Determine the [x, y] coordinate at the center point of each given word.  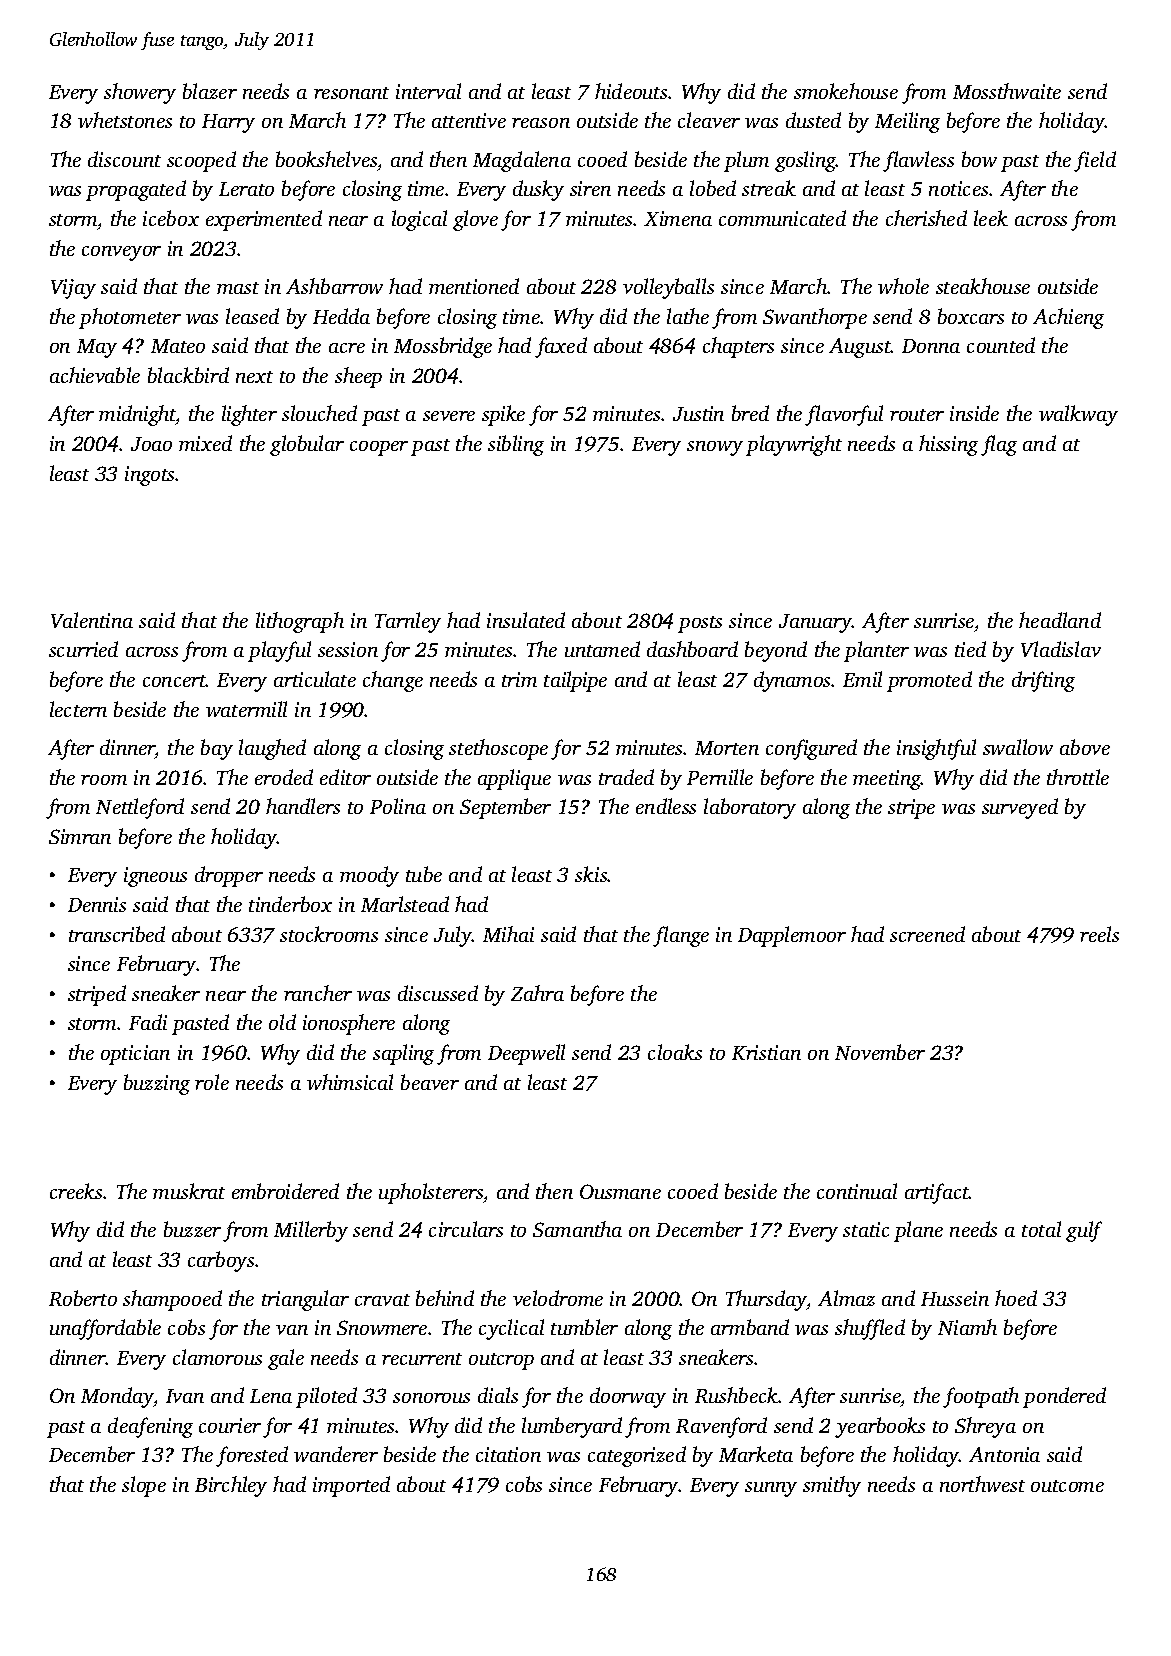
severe [449, 416]
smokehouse [846, 91]
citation [508, 1454]
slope [144, 1486]
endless [666, 806]
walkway [1078, 415]
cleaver [709, 120]
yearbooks [880, 1427]
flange [681, 936]
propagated [136, 190]
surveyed [1020, 808]
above [1085, 747]
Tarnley [408, 622]
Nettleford [140, 808]
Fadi [148, 1022]
